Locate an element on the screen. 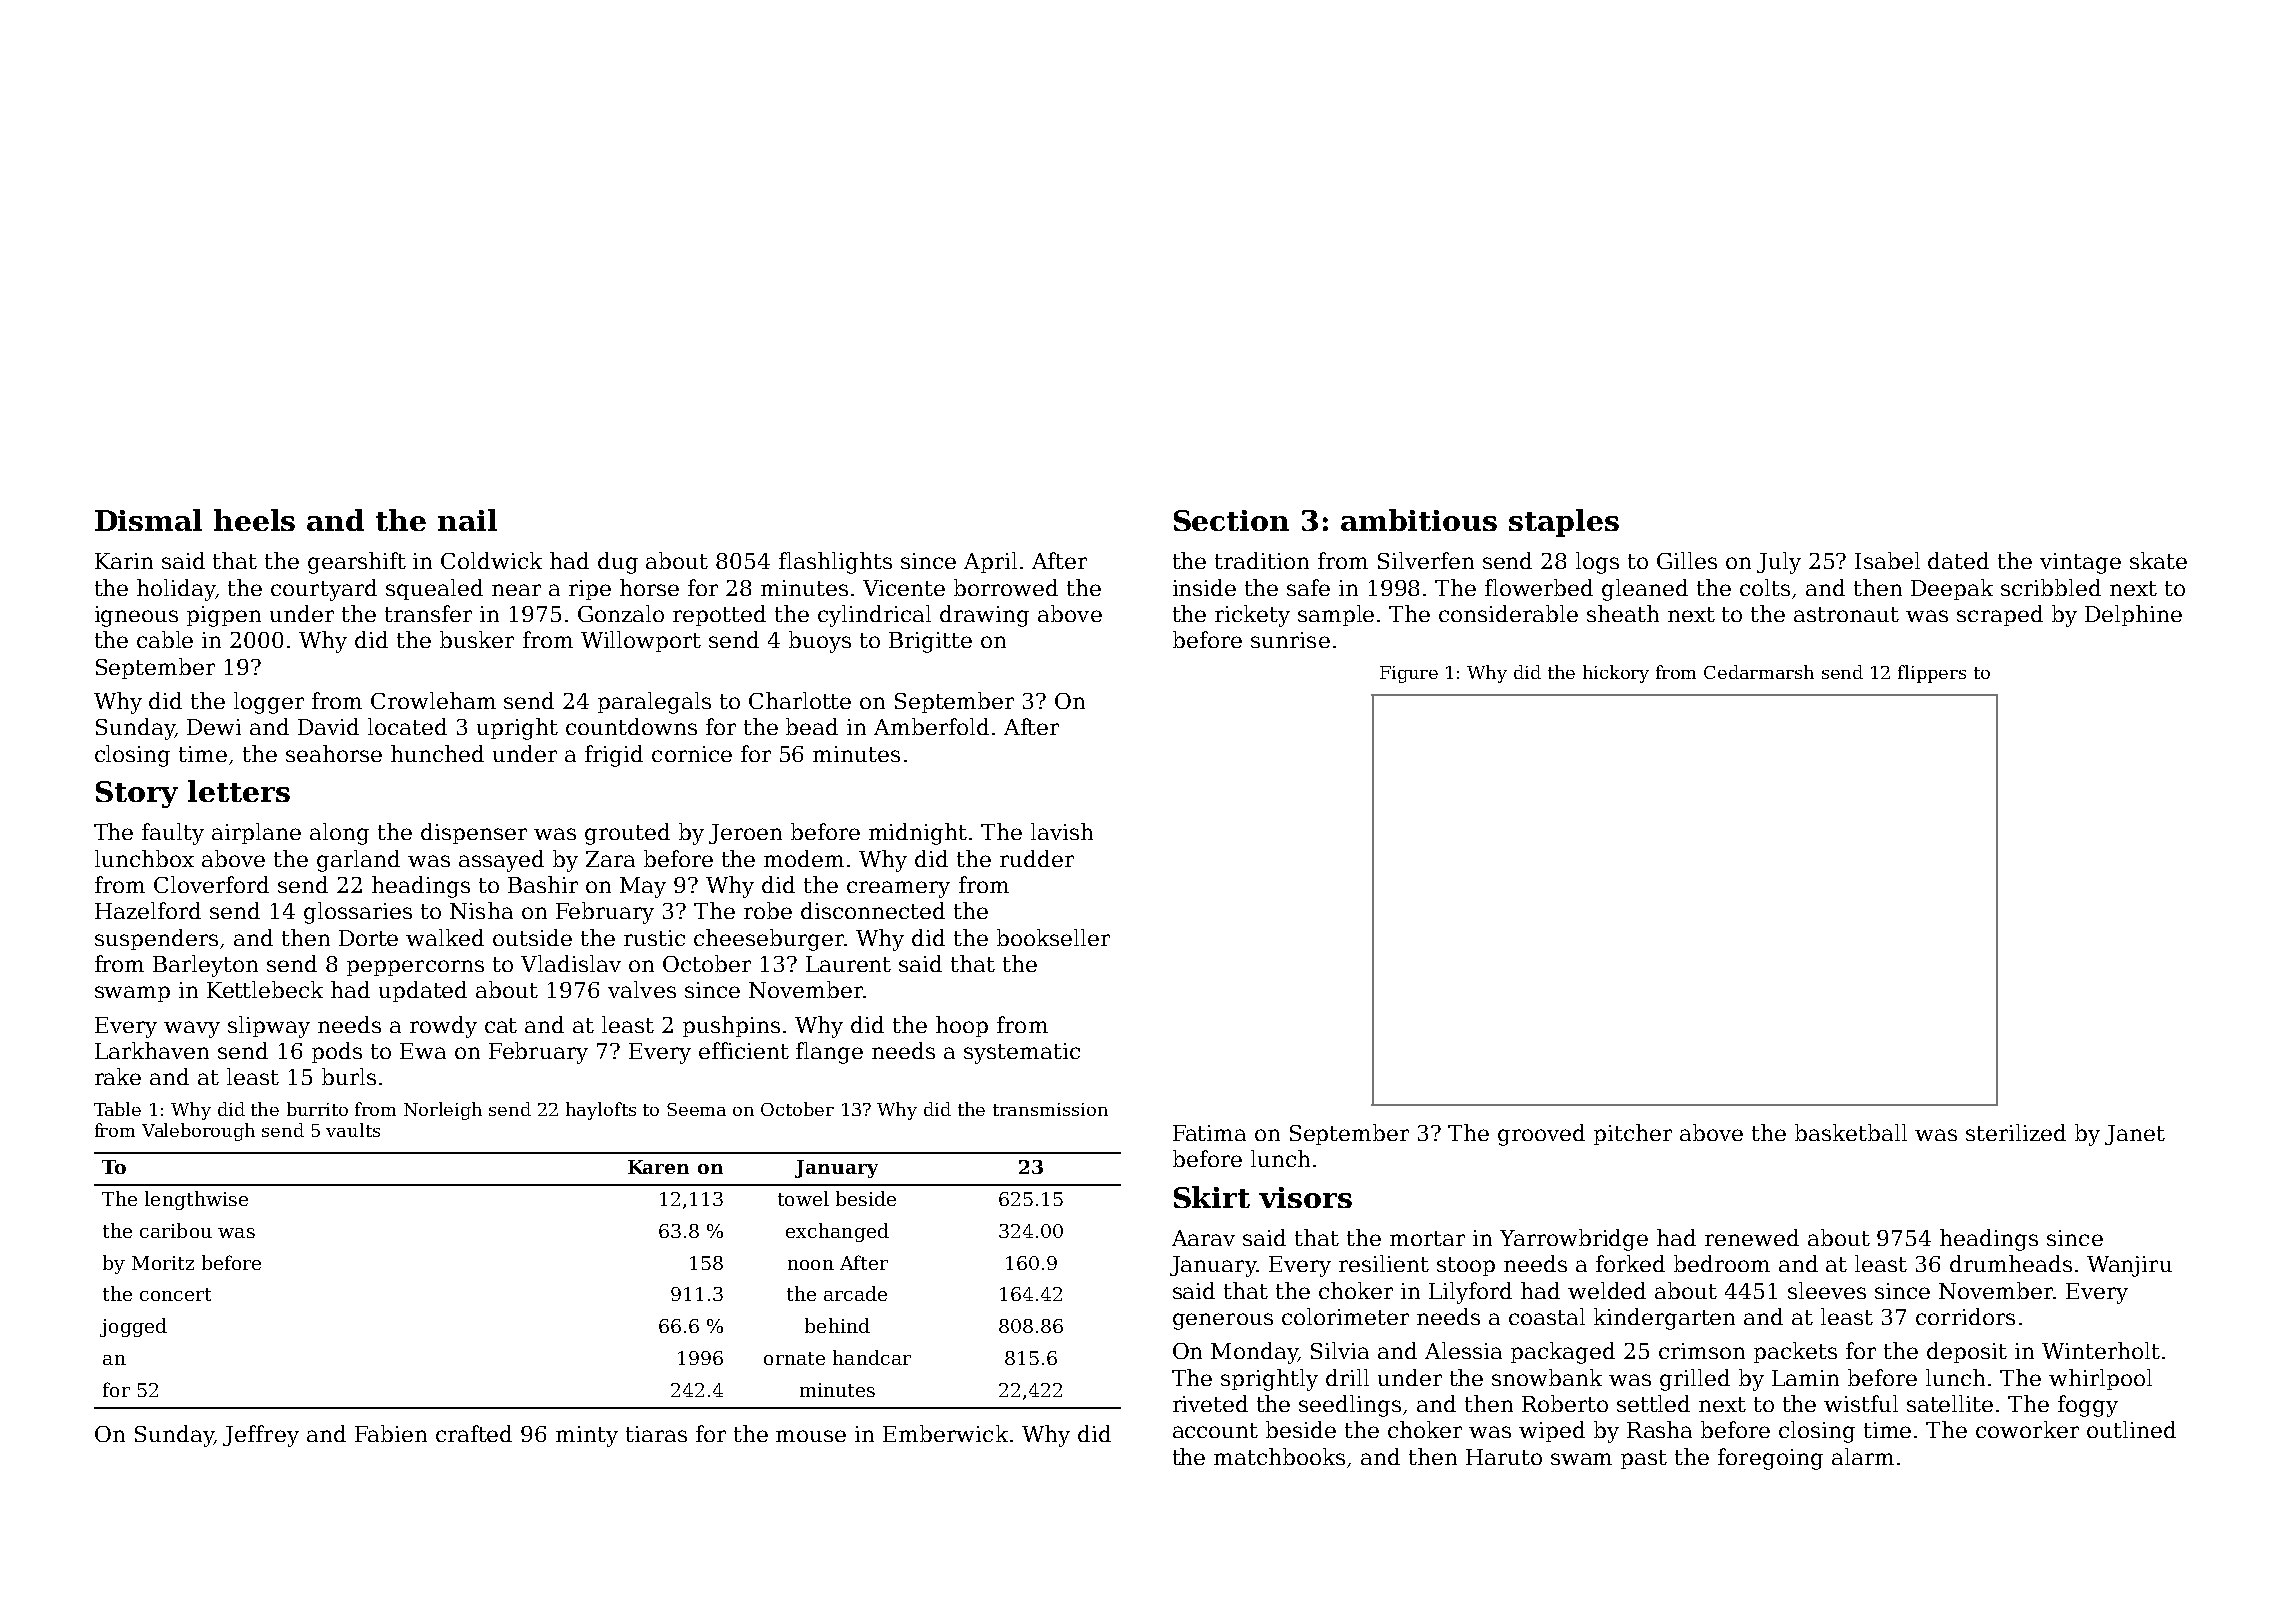 Image resolution: width=2292 pixels, height=1620 pixels. matchbooks is located at coordinates (1279, 1456).
